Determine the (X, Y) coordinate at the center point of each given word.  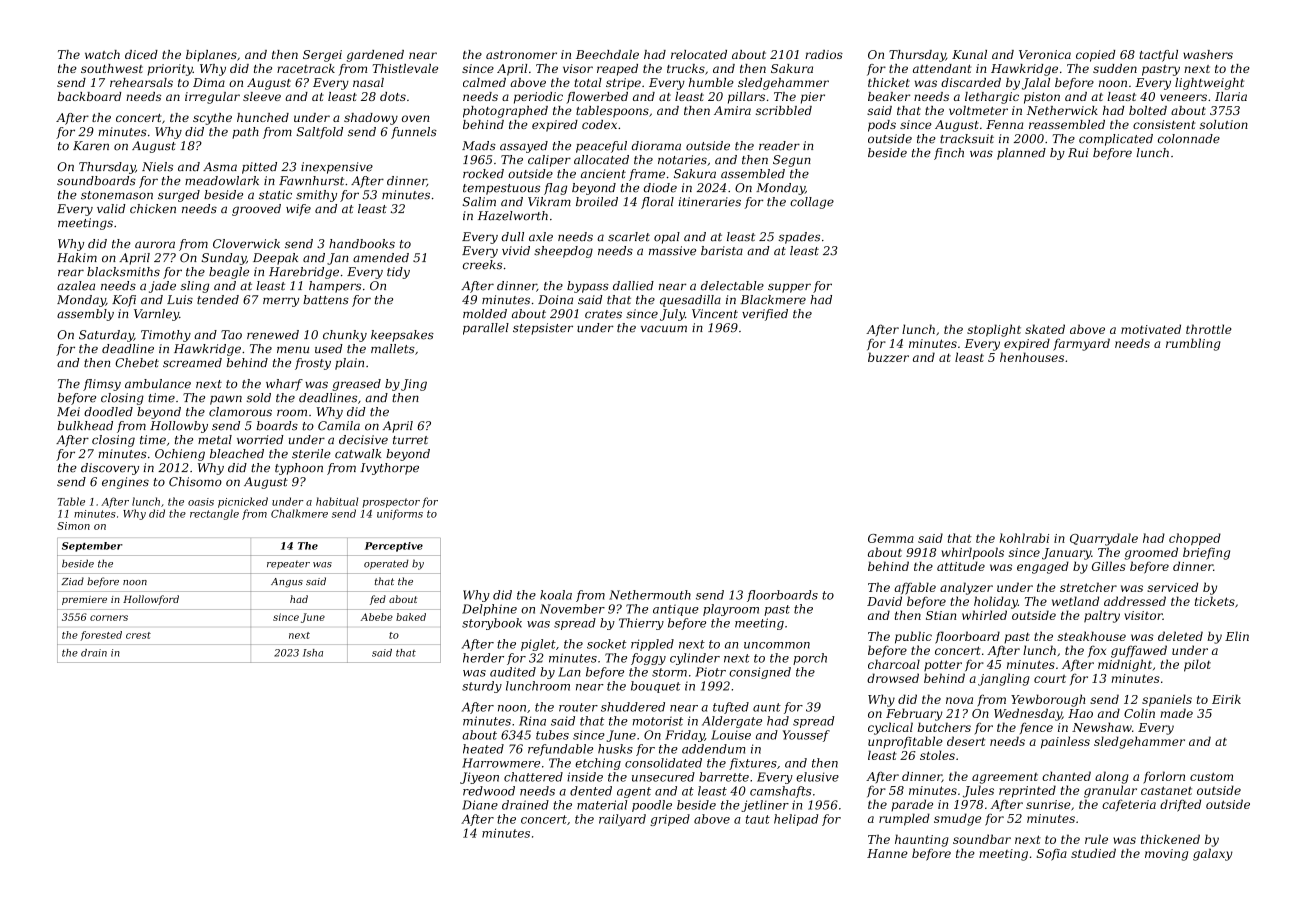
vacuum (664, 329)
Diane (480, 805)
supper (789, 288)
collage (812, 203)
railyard (622, 820)
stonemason (117, 195)
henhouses (1032, 357)
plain (349, 364)
